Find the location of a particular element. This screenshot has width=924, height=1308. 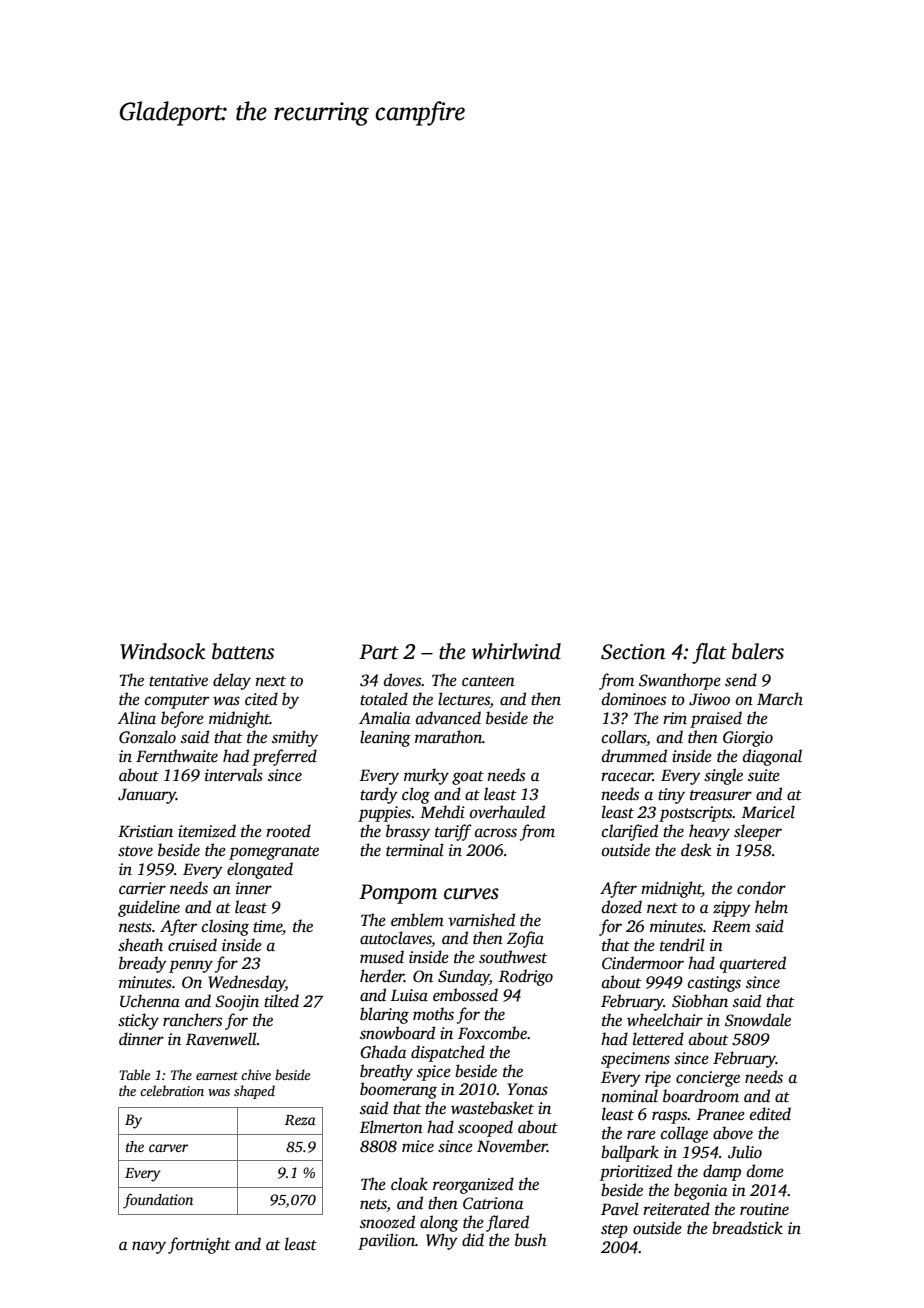

Part is located at coordinates (379, 652).
